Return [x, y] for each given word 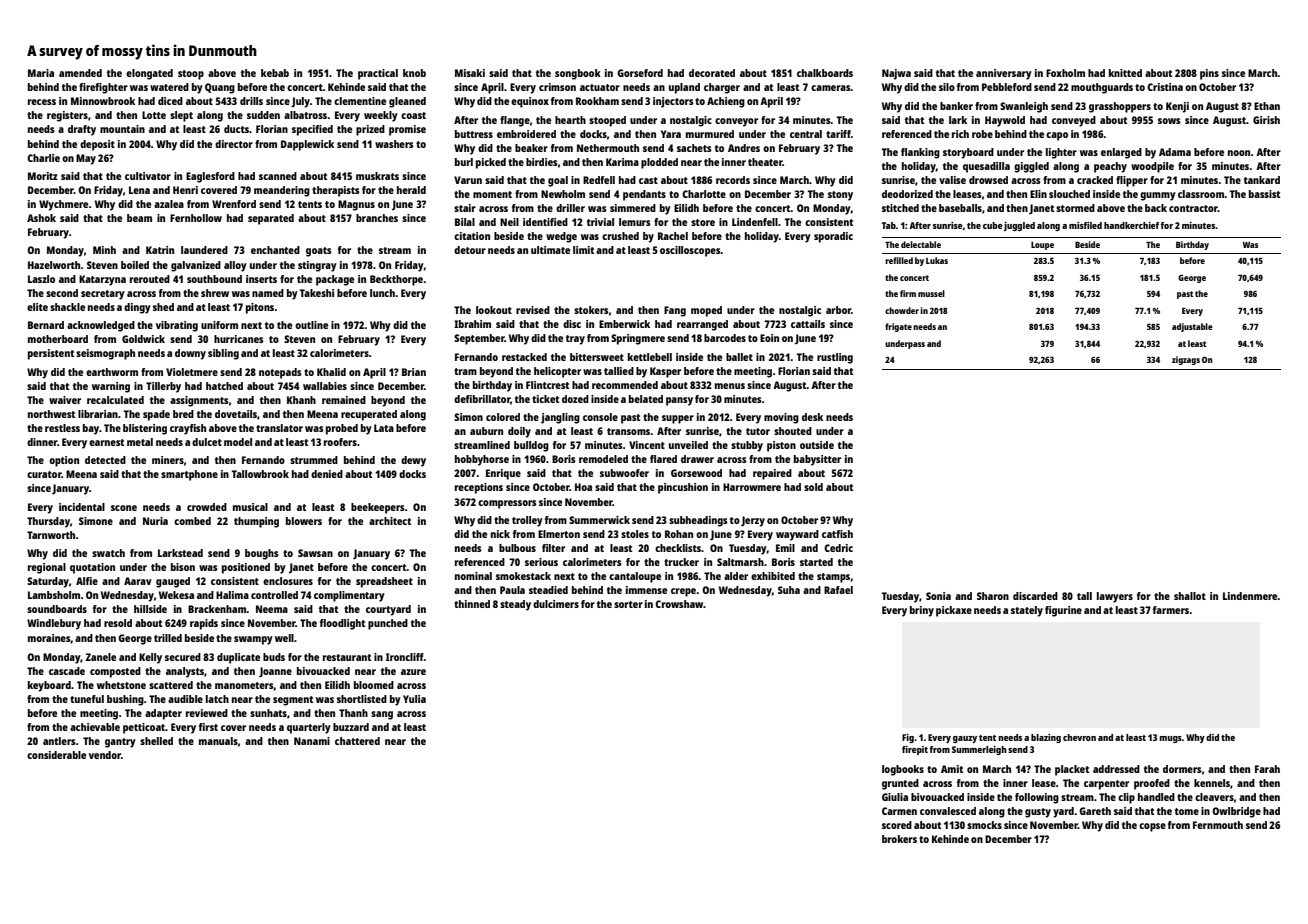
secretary [103, 295]
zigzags [1186, 360]
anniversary [1004, 74]
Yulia [414, 699]
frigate [898, 327]
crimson [557, 87]
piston [781, 446]
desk [812, 417]
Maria [41, 73]
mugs [1170, 739]
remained [344, 400]
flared [663, 459]
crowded [207, 507]
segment [293, 701]
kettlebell [650, 357]
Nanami [312, 741]
